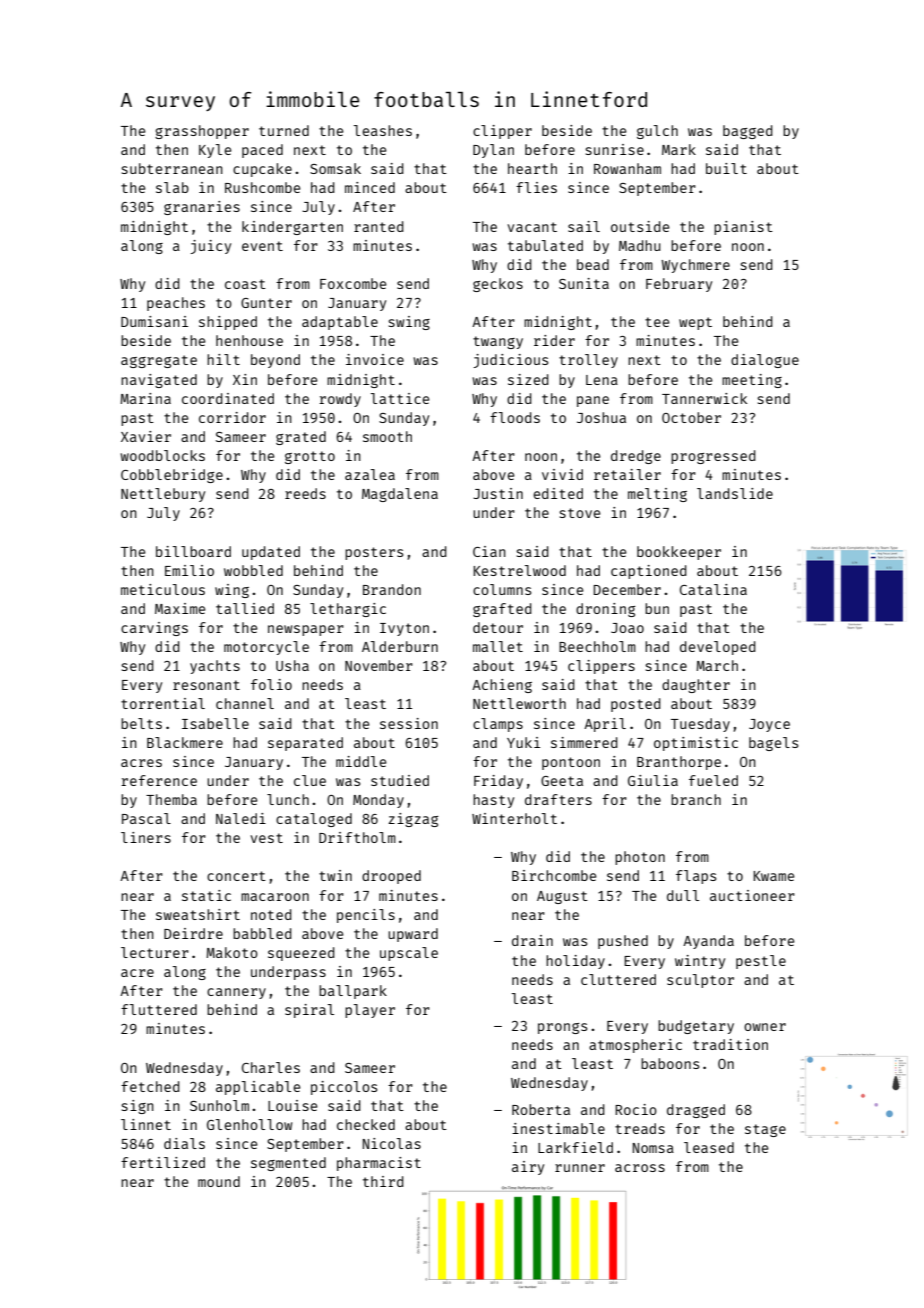  Describe the element at coordinates (748, 132) in the image. I see `bagged` at that location.
